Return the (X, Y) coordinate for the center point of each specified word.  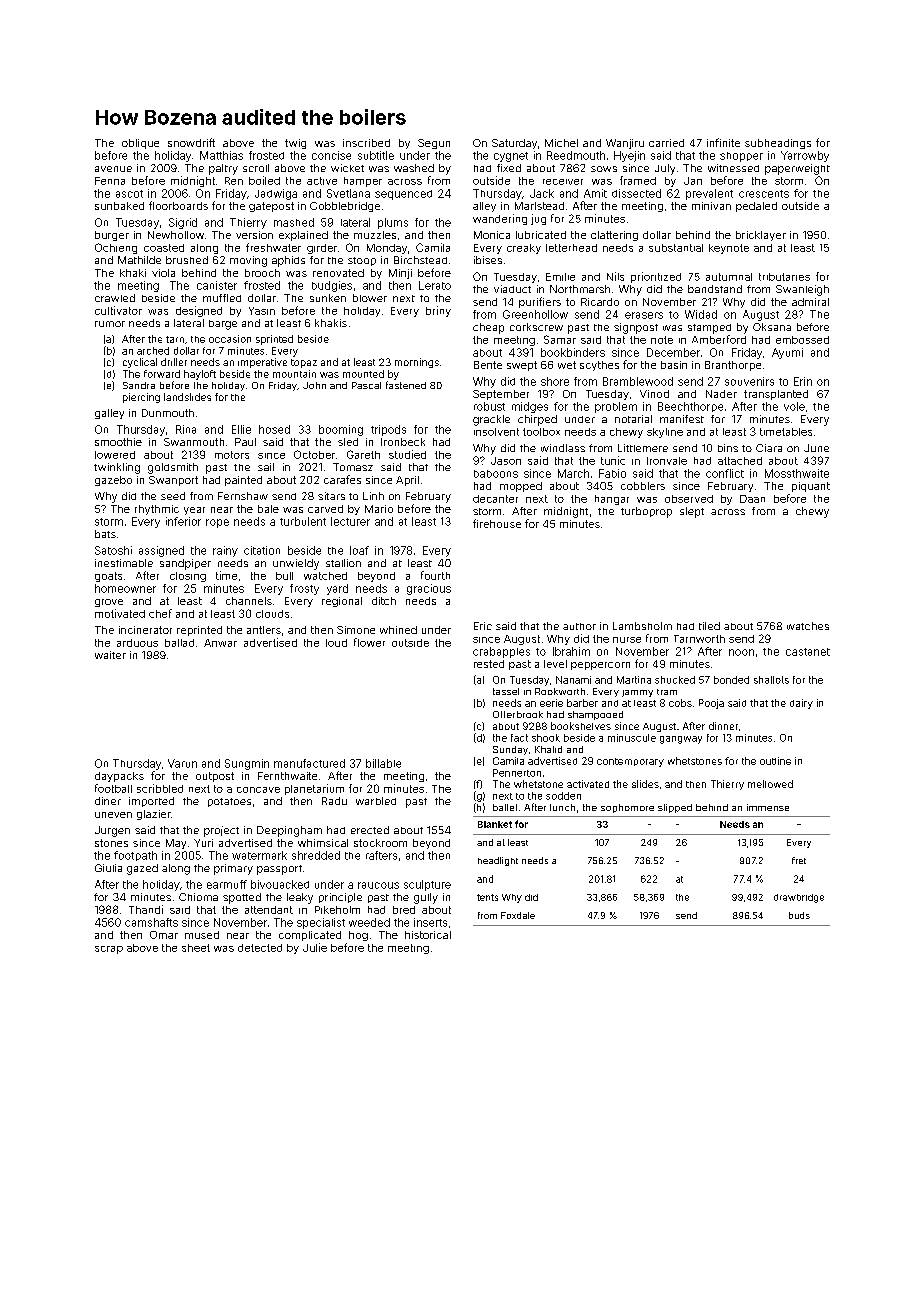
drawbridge (799, 898)
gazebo (113, 481)
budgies (332, 286)
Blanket (495, 824)
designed (199, 311)
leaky (300, 898)
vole (794, 406)
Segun (434, 144)
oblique (140, 144)
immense (768, 807)
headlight (498, 861)
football (113, 788)
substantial (676, 248)
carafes (342, 479)
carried (666, 143)
